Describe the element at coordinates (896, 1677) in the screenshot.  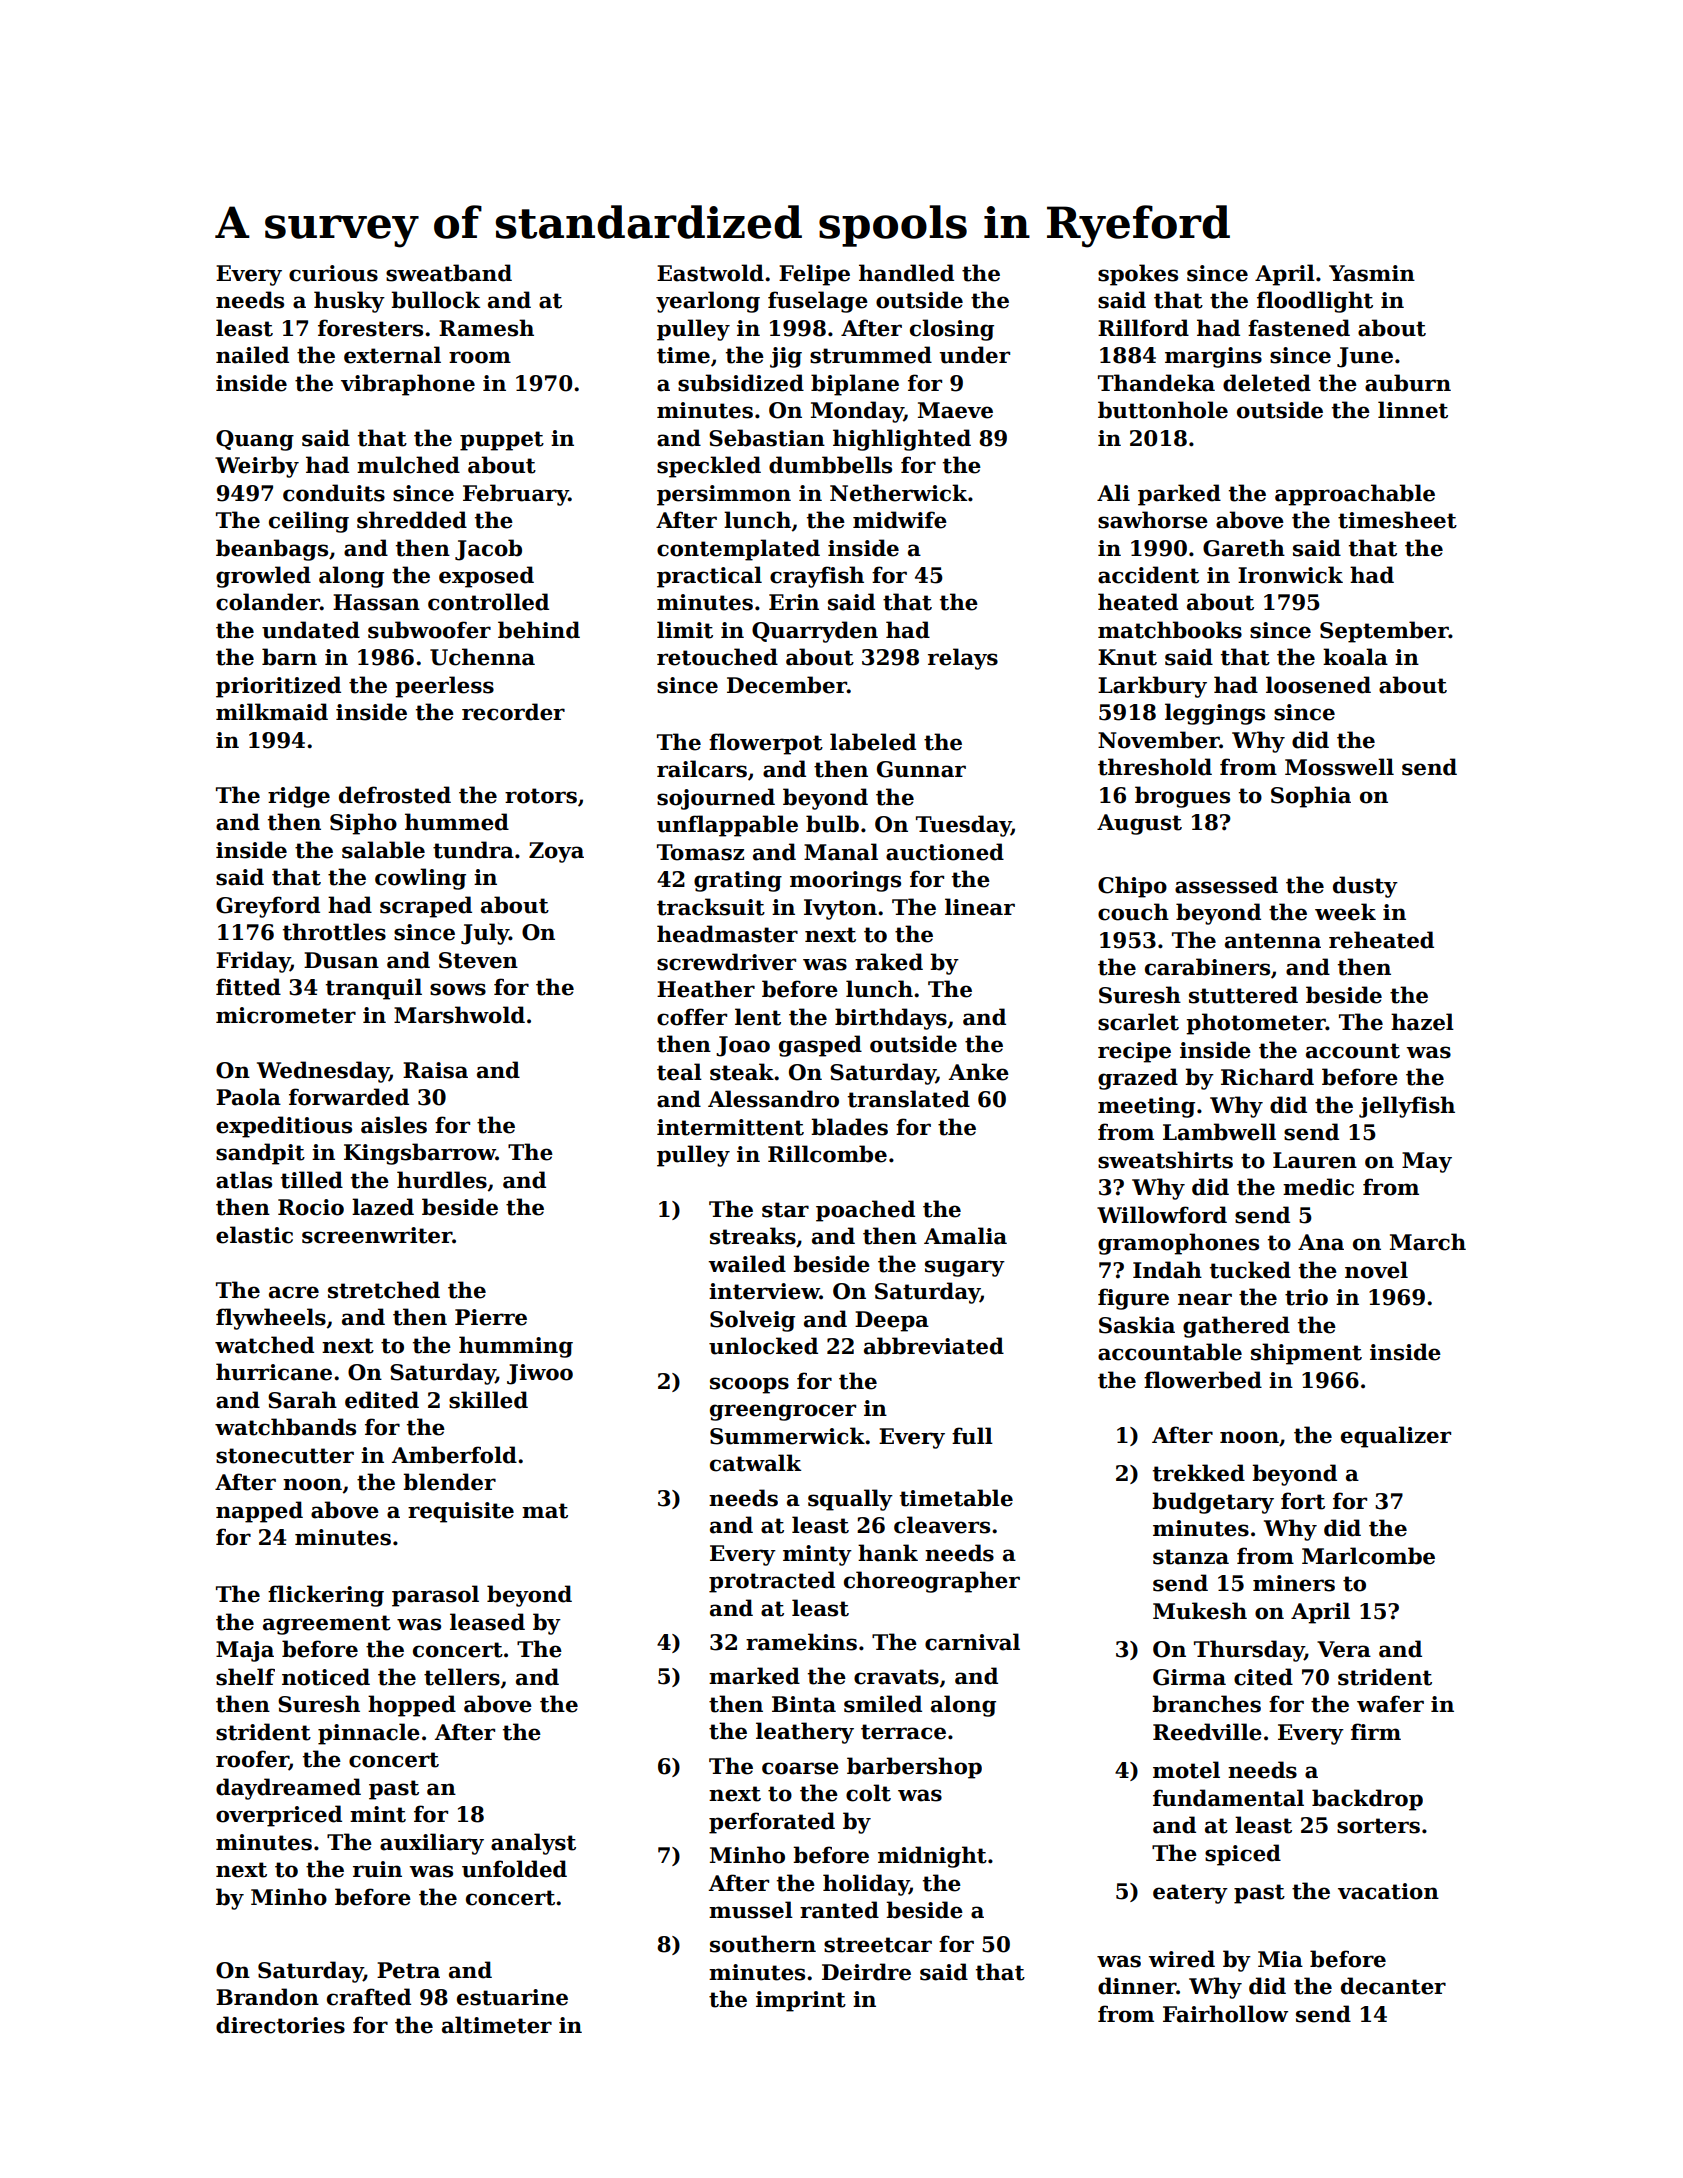
I see `cravats` at that location.
